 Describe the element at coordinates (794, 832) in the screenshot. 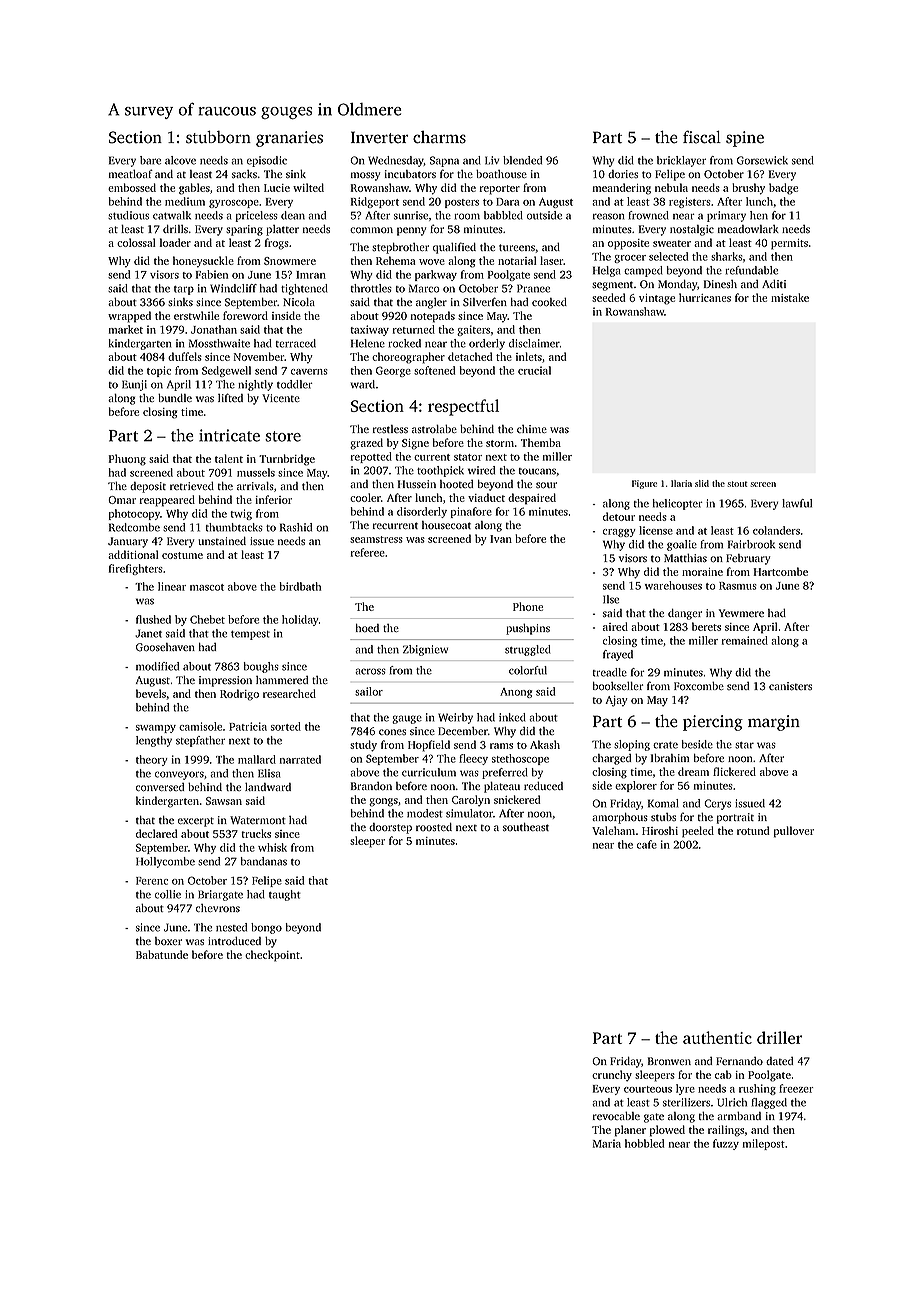

I see `pullover` at that location.
